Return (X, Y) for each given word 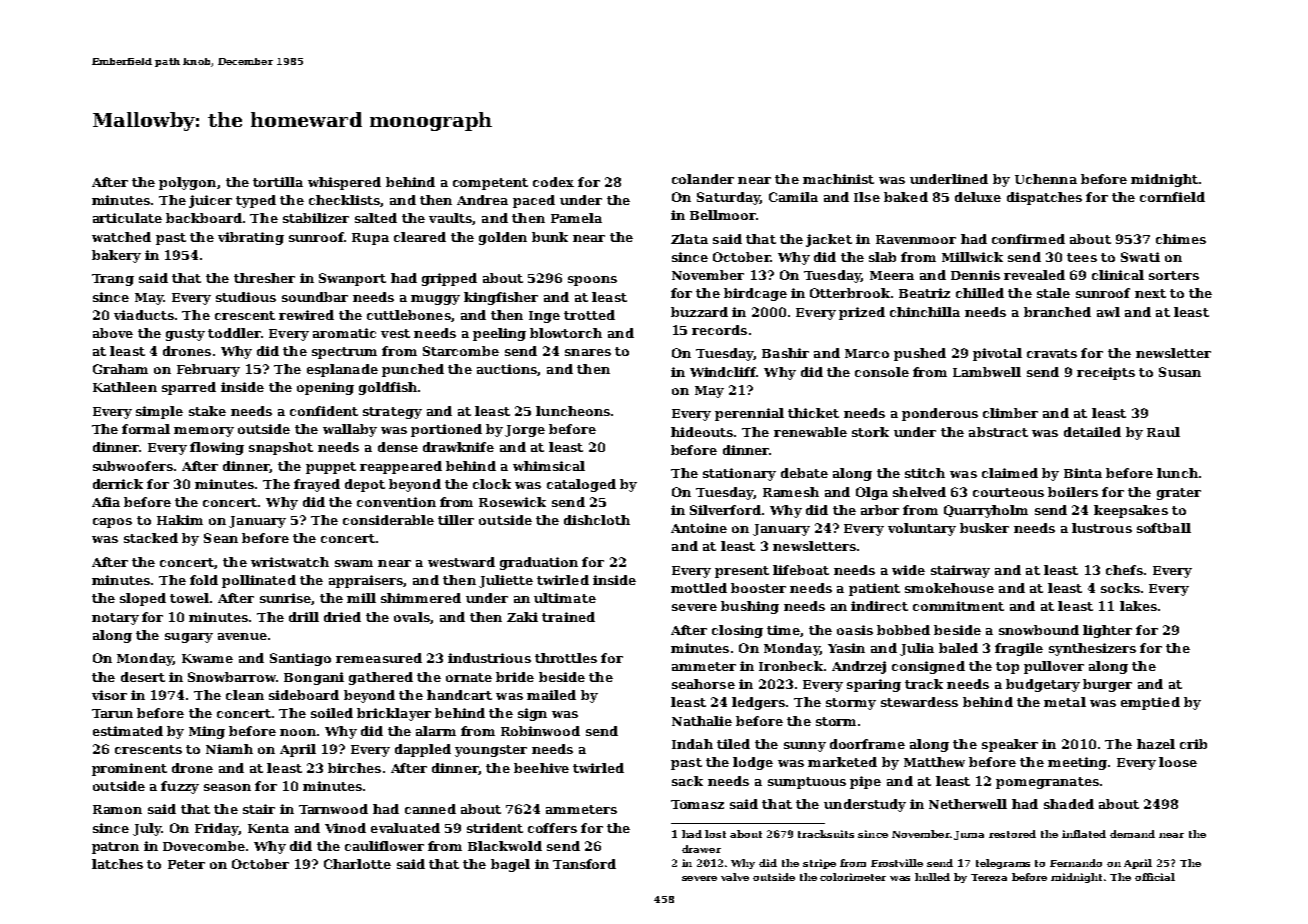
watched (121, 237)
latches (117, 864)
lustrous (1102, 528)
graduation (539, 563)
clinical (1118, 275)
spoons (592, 281)
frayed (317, 485)
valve (735, 877)
